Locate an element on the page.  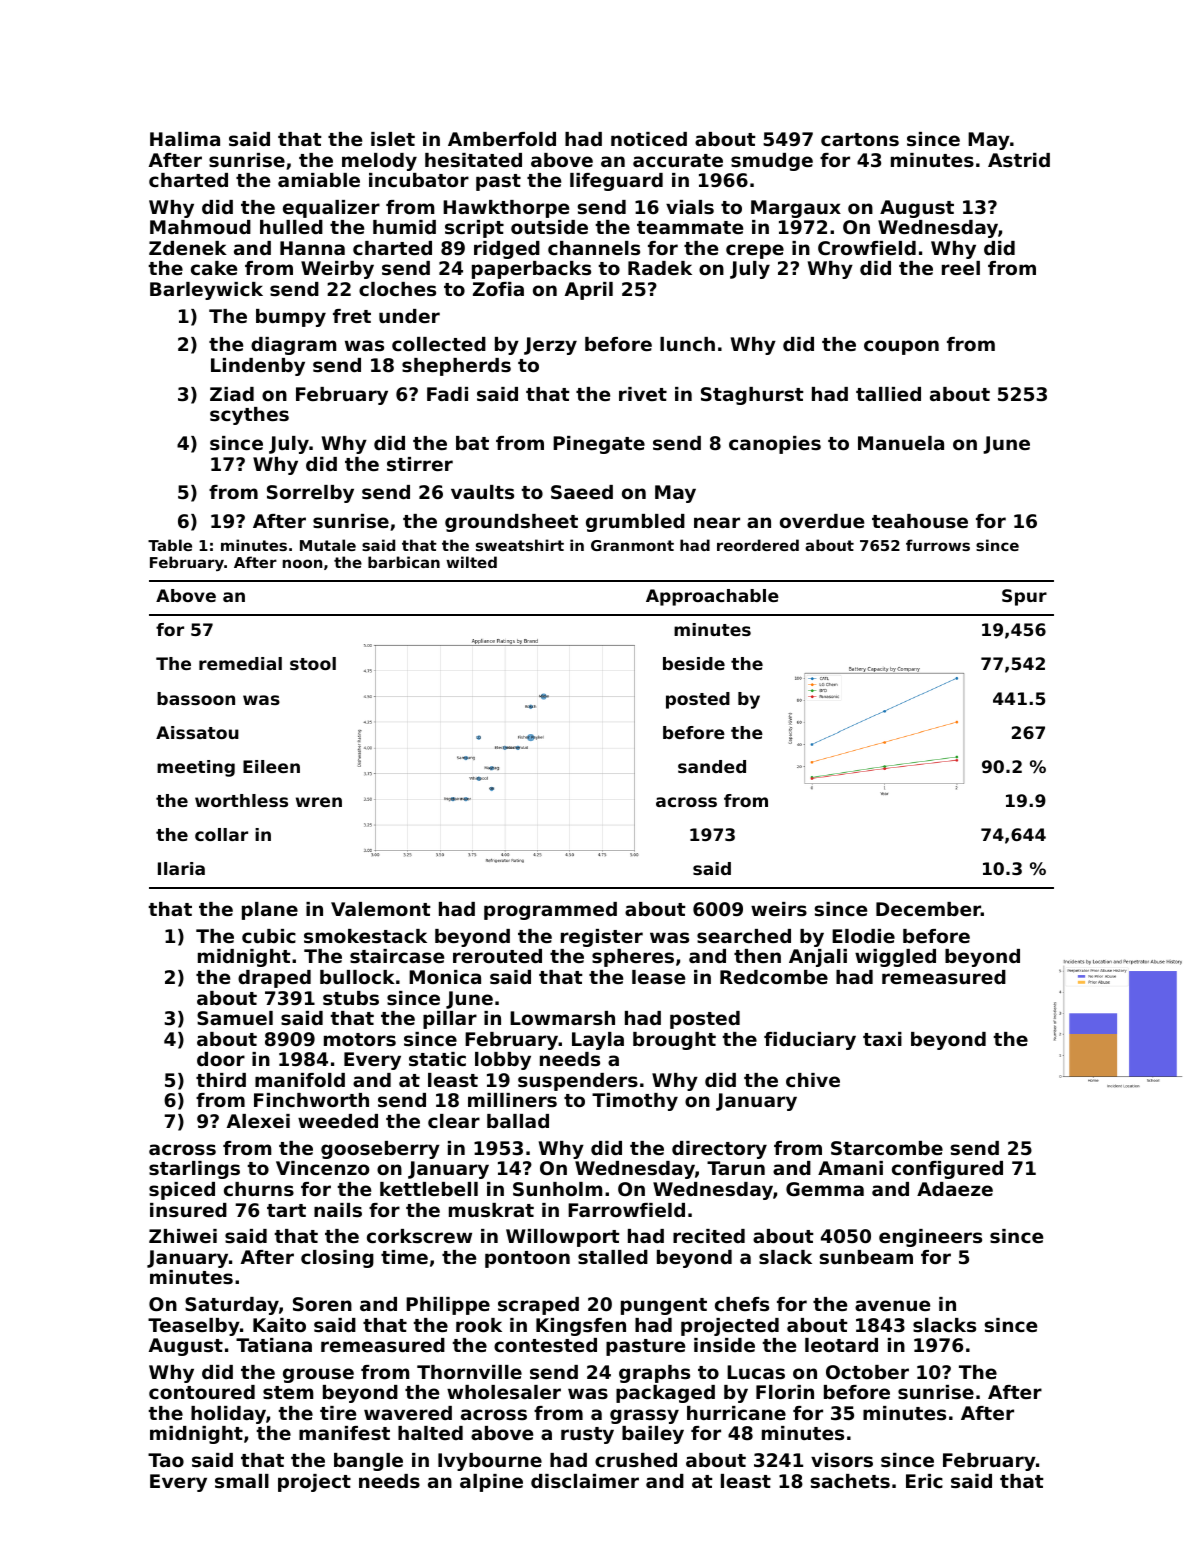
corkscrew is located at coordinates (419, 1236).
